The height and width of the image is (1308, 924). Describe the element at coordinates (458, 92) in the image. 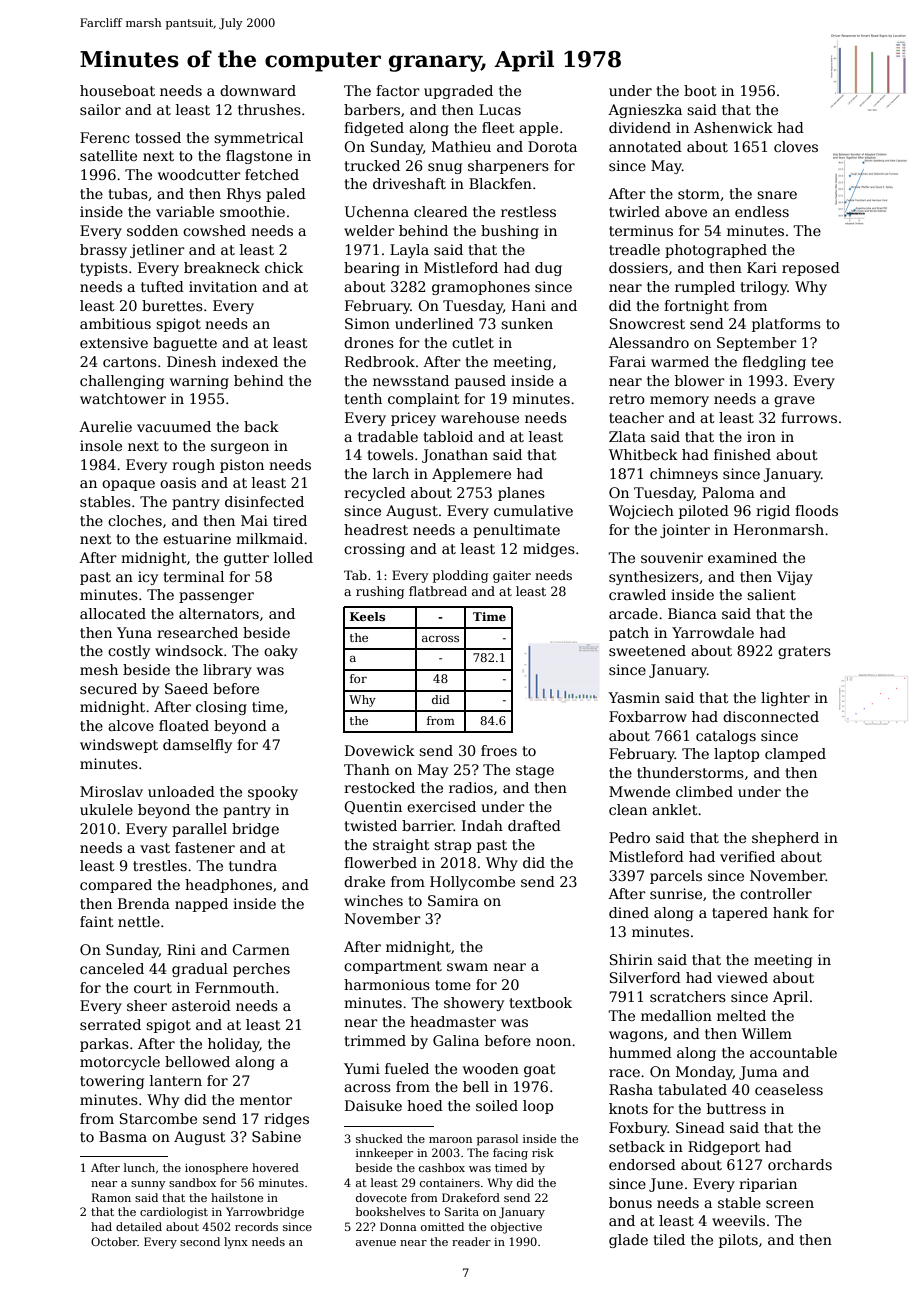

I see `upgraded` at that location.
